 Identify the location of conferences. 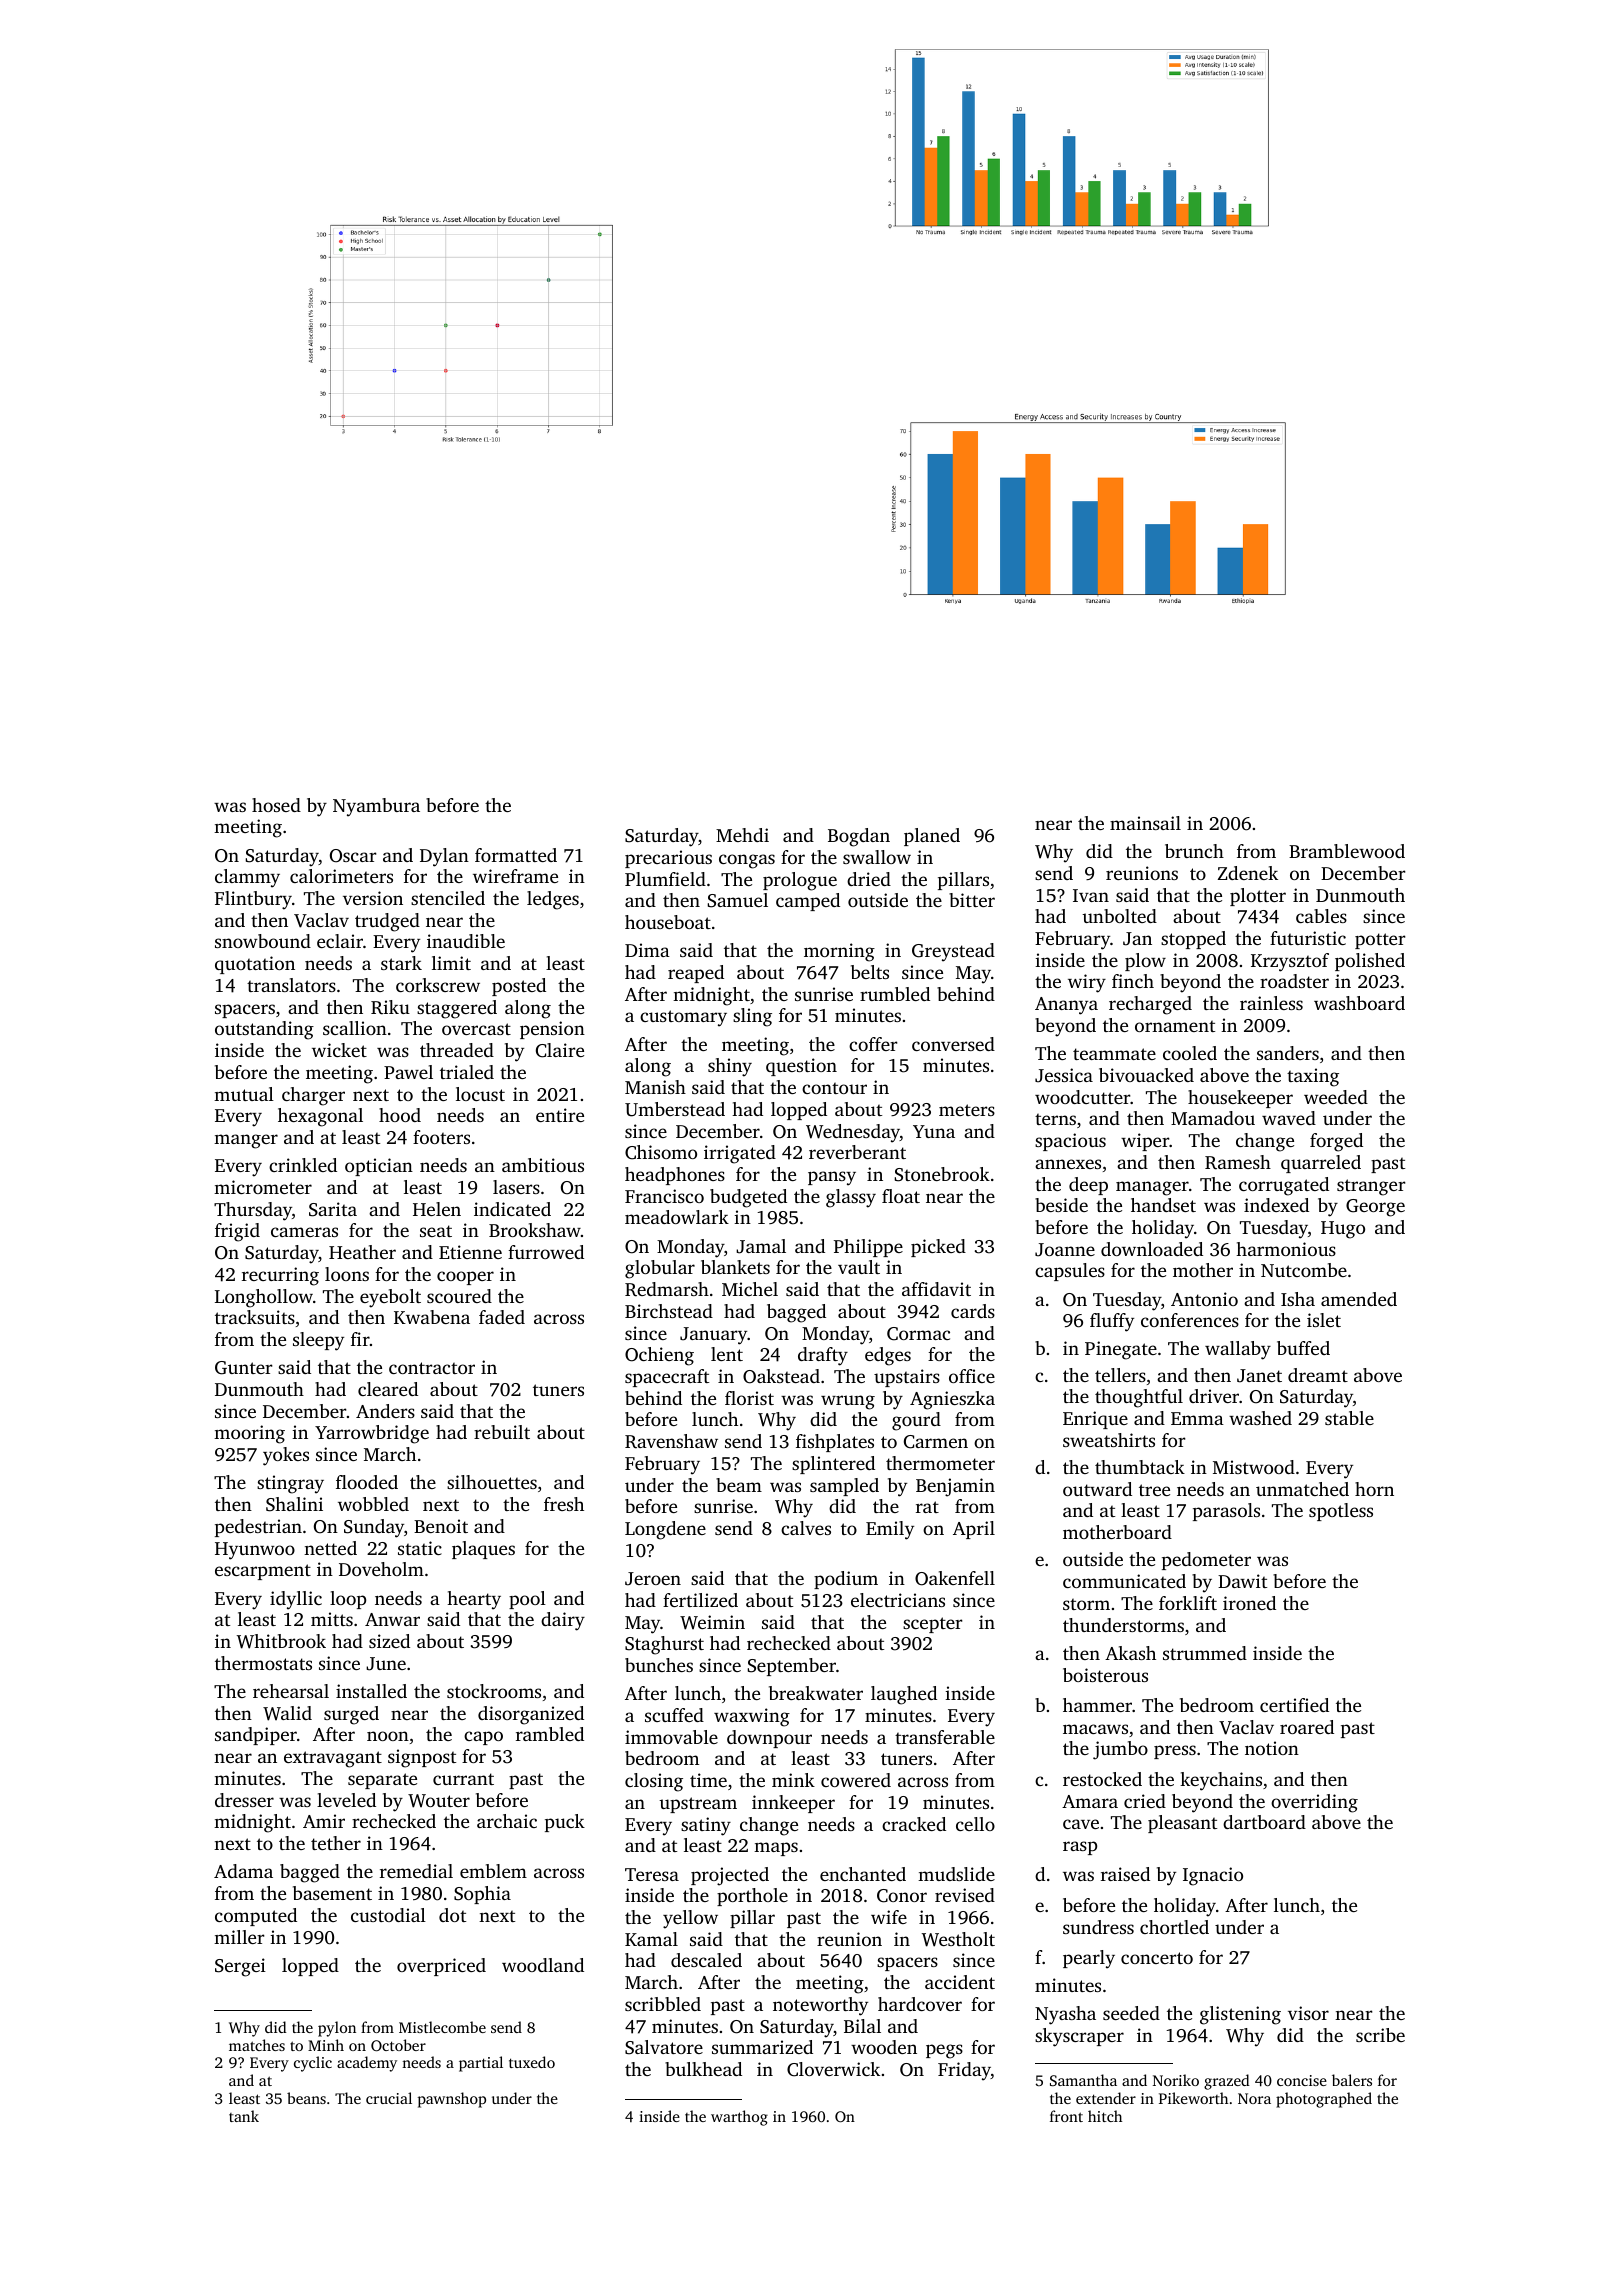
(1190, 1320).
